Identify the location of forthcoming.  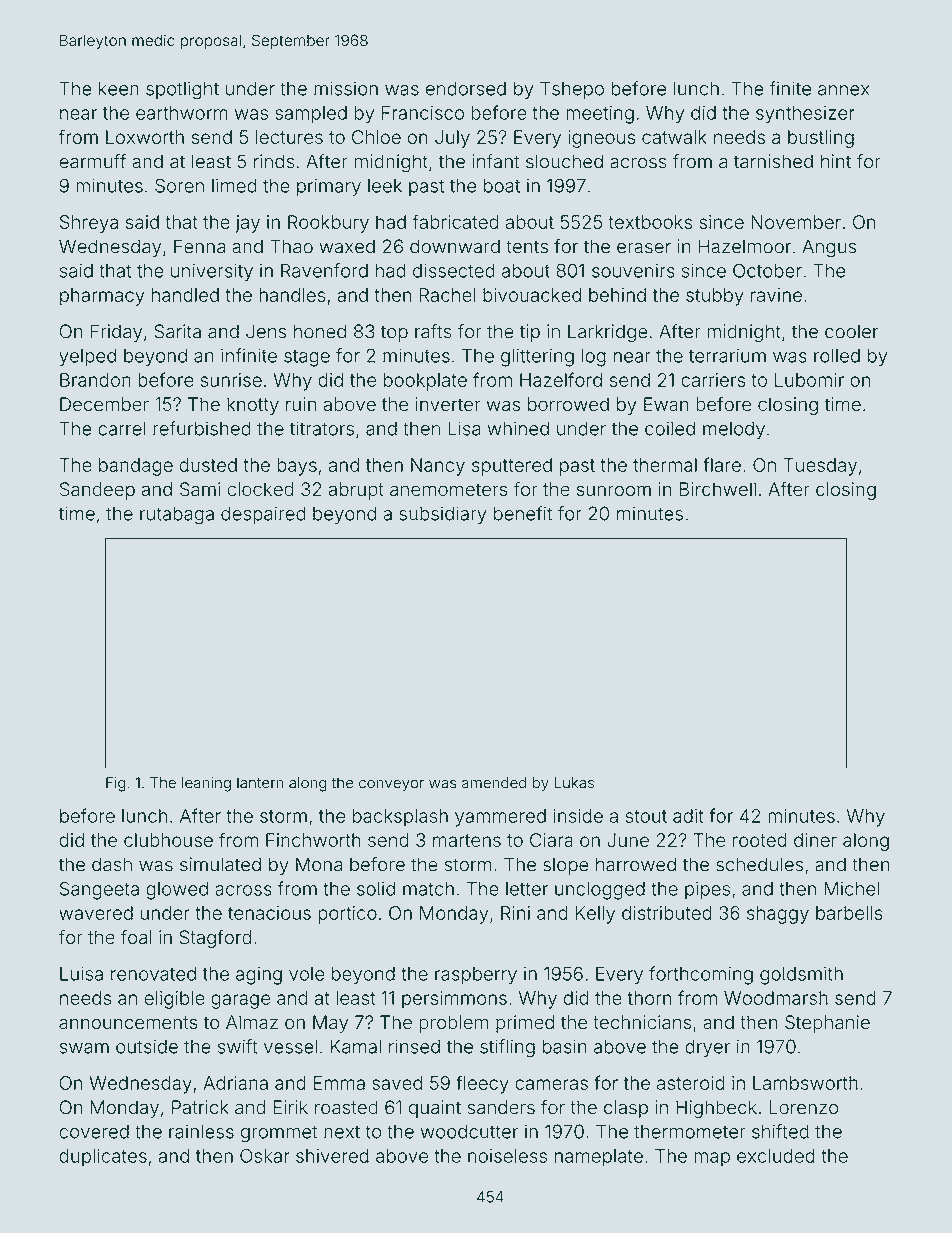
(701, 975).
